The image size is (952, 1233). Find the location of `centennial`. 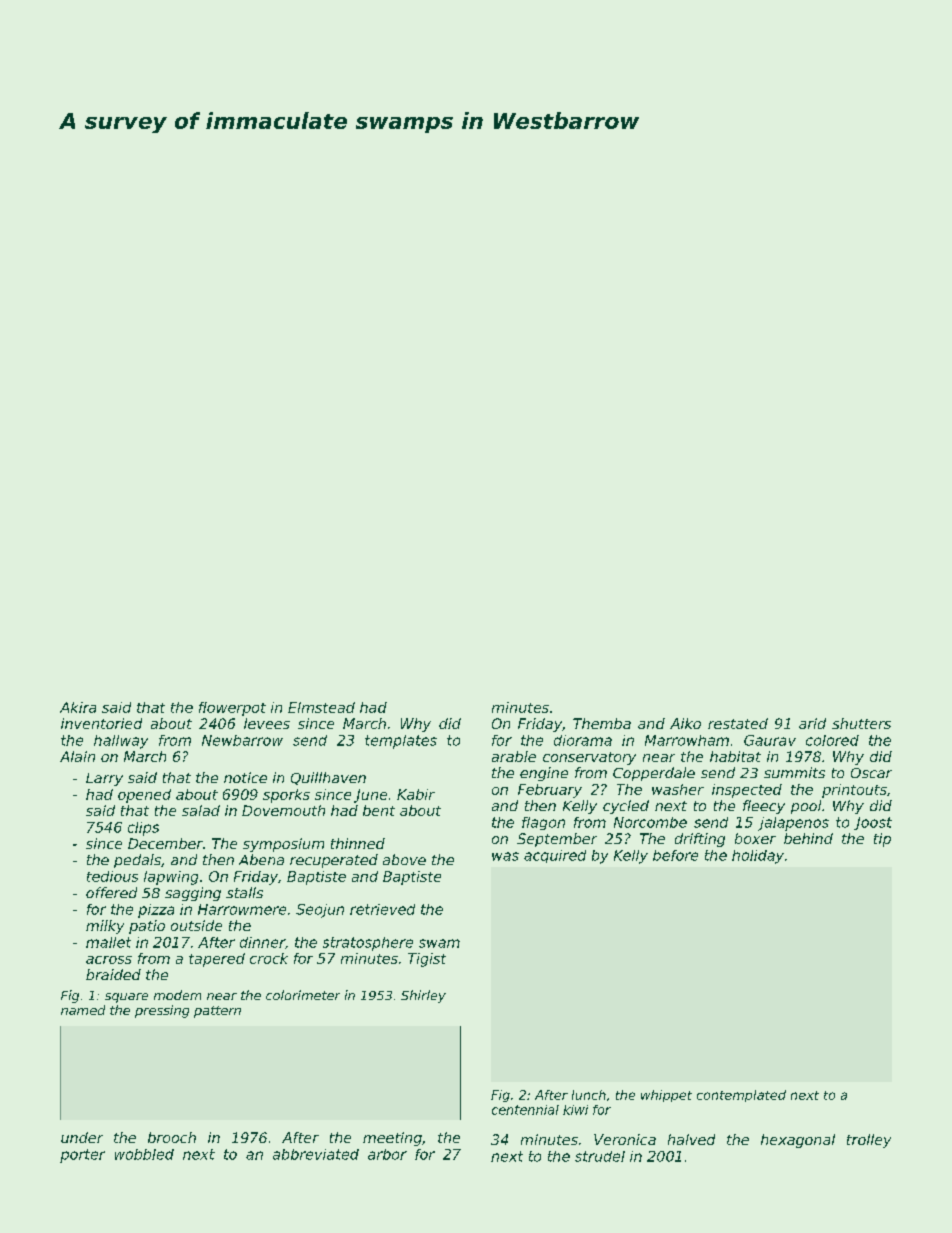

centennial is located at coordinates (525, 1110).
